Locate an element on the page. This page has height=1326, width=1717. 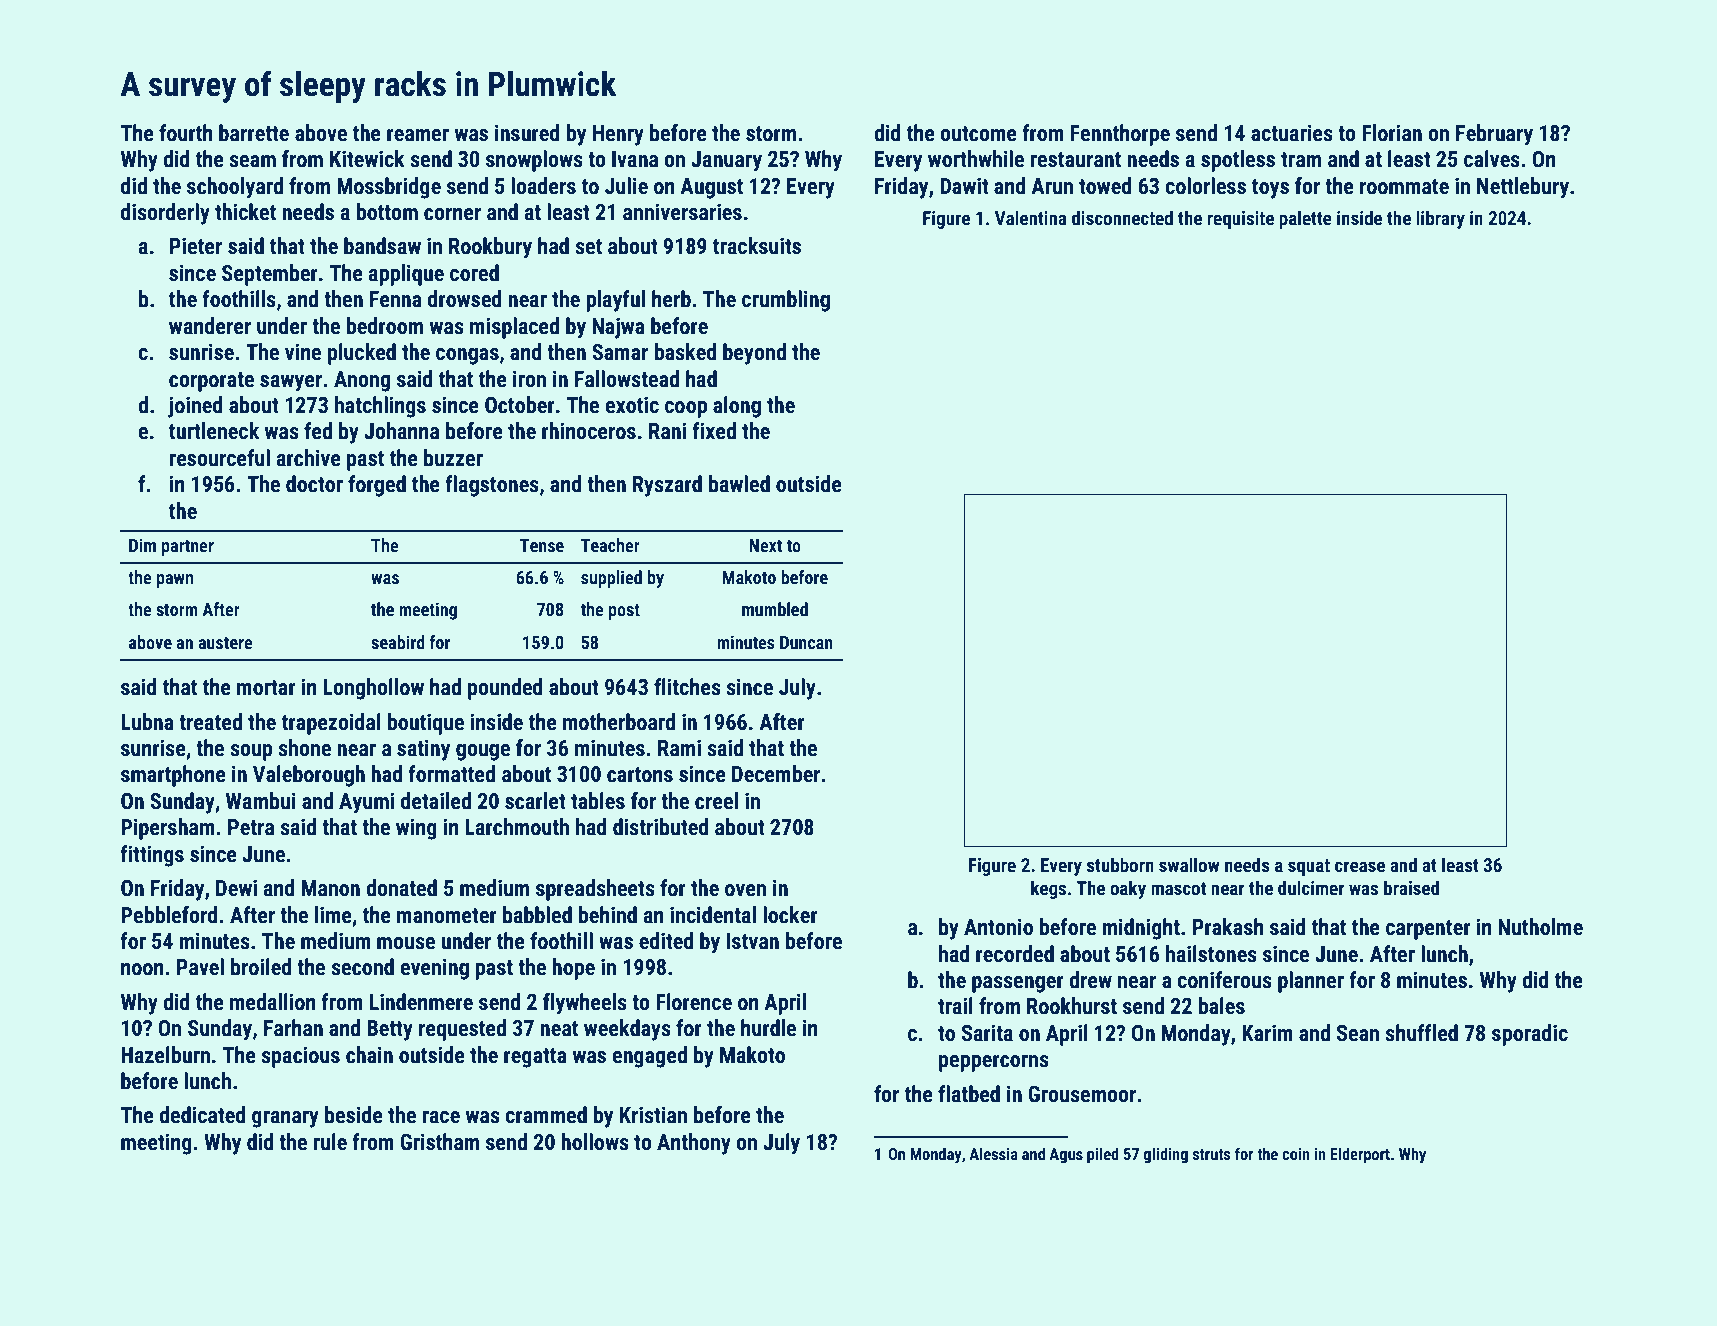
locker is located at coordinates (790, 915).
